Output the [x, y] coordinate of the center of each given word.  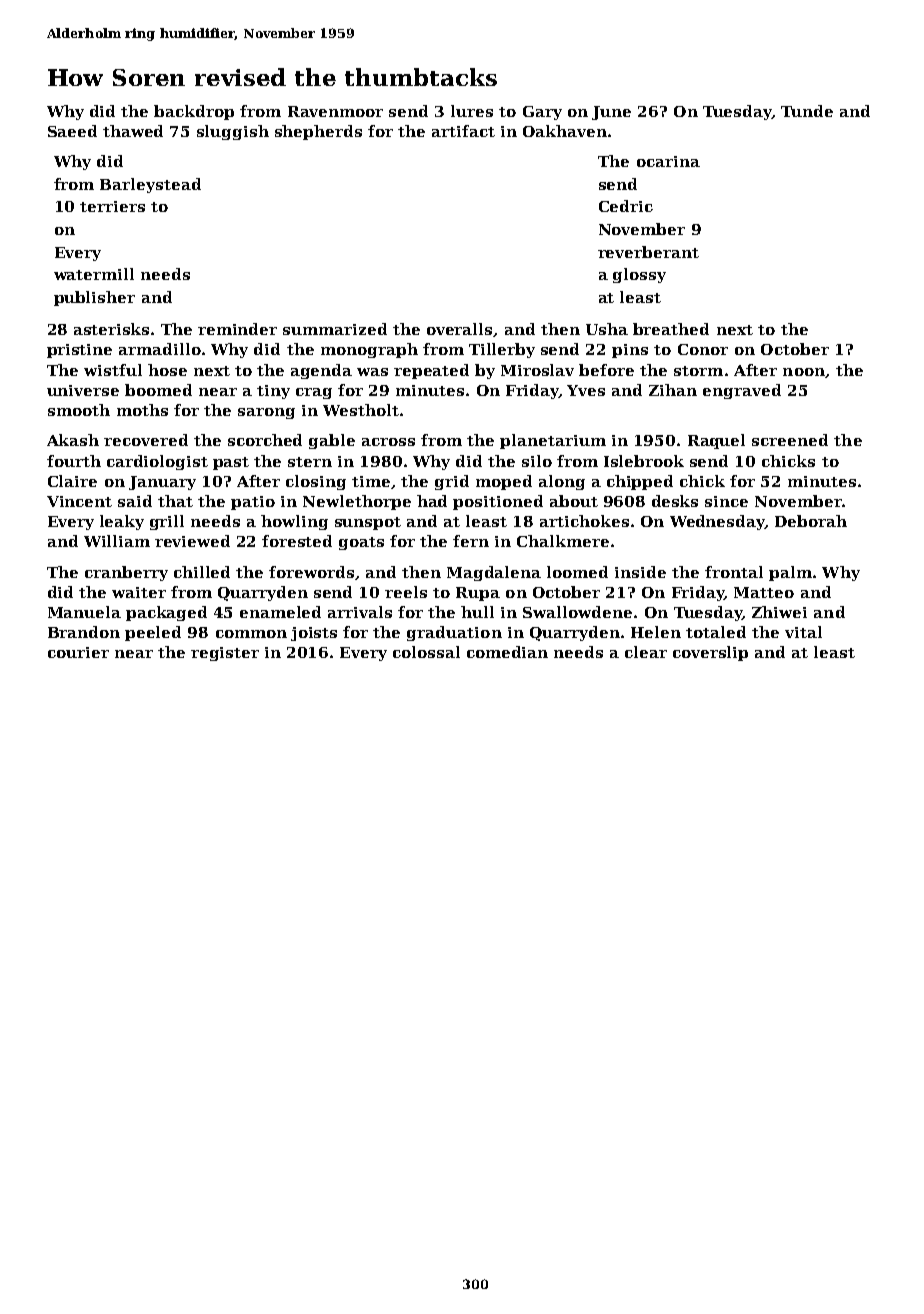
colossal [426, 652]
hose [167, 370]
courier [78, 652]
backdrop [194, 112]
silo [537, 461]
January [162, 483]
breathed [671, 329]
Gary [542, 113]
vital [803, 632]
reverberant [648, 252]
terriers [112, 206]
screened [790, 440]
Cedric [626, 206]
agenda [321, 371]
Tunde [807, 111]
